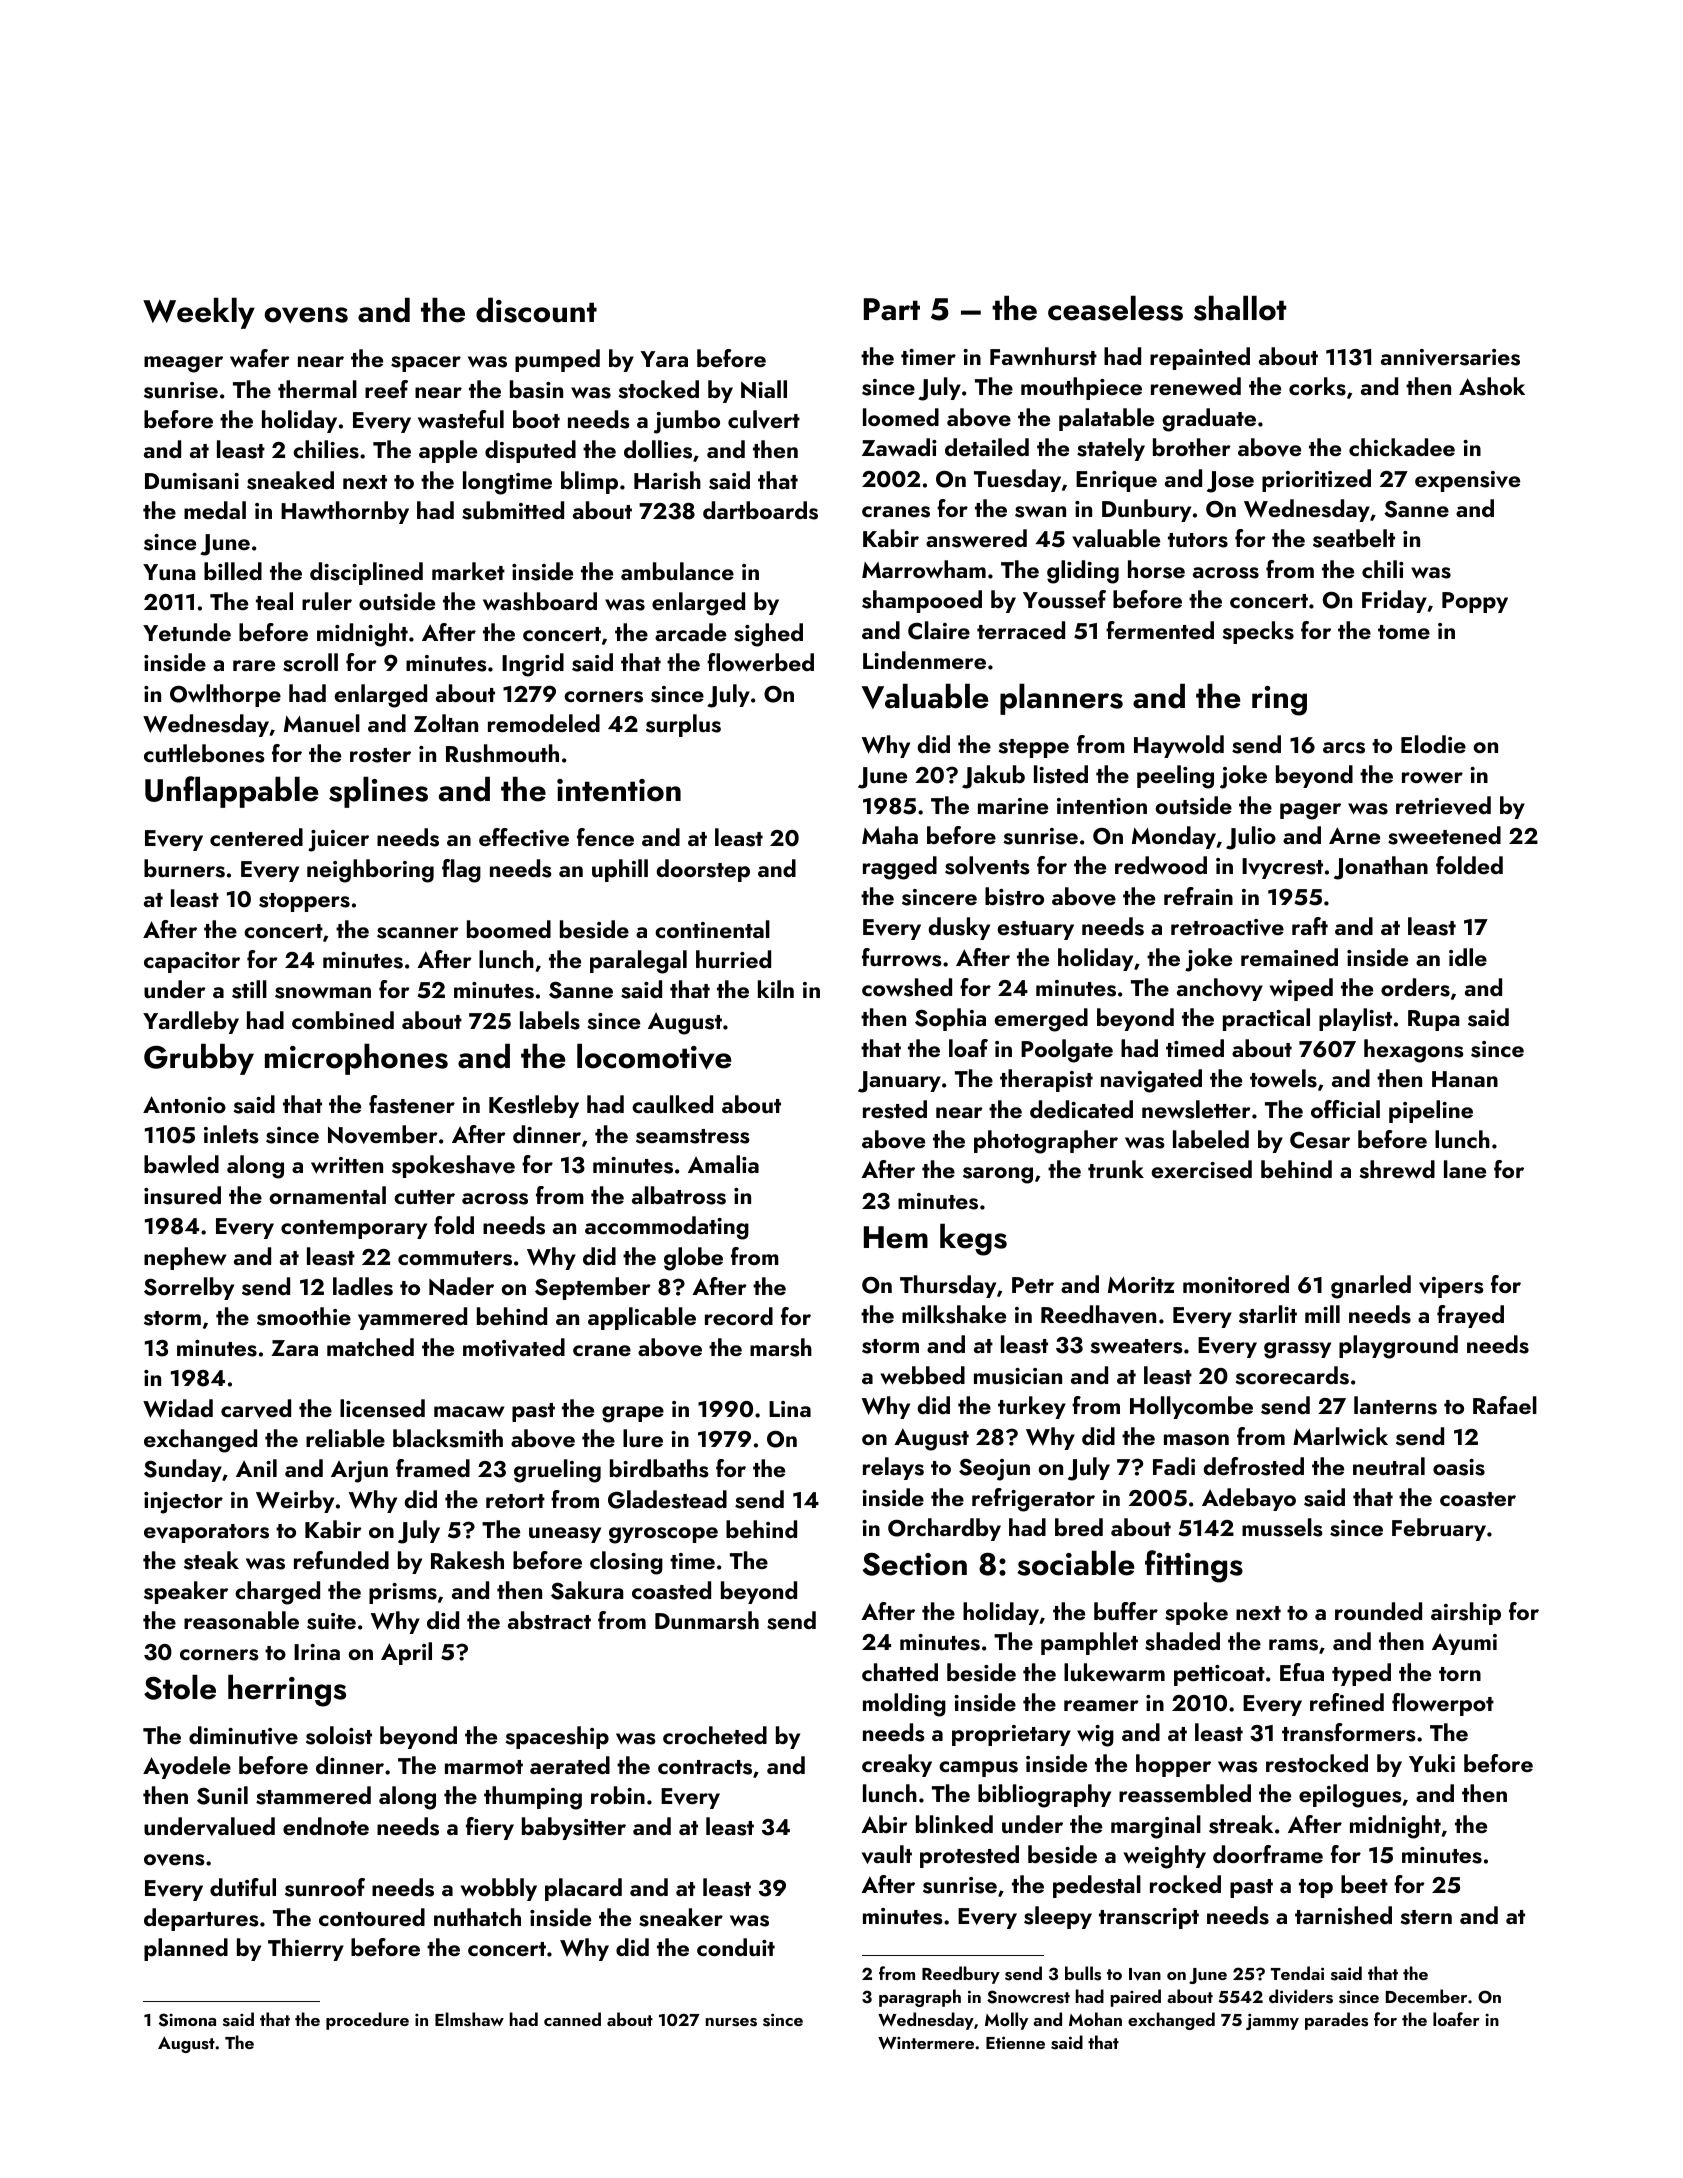 The image size is (1683, 2178). Describe the element at coordinates (367, 2021) in the screenshot. I see `procedure` at that location.
